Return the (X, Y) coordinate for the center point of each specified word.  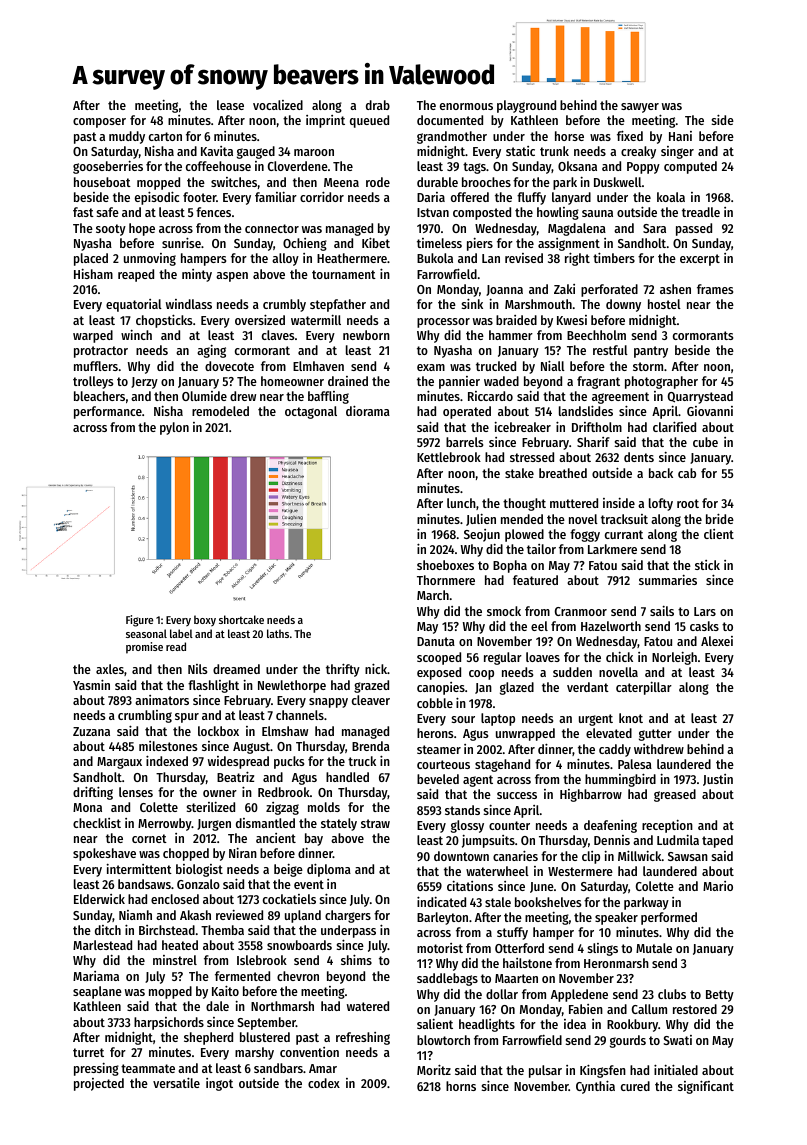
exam (431, 367)
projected (99, 1084)
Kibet (376, 242)
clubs (672, 994)
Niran (243, 853)
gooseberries (108, 167)
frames (715, 289)
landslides (586, 411)
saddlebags (447, 979)
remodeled (220, 411)
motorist (440, 948)
